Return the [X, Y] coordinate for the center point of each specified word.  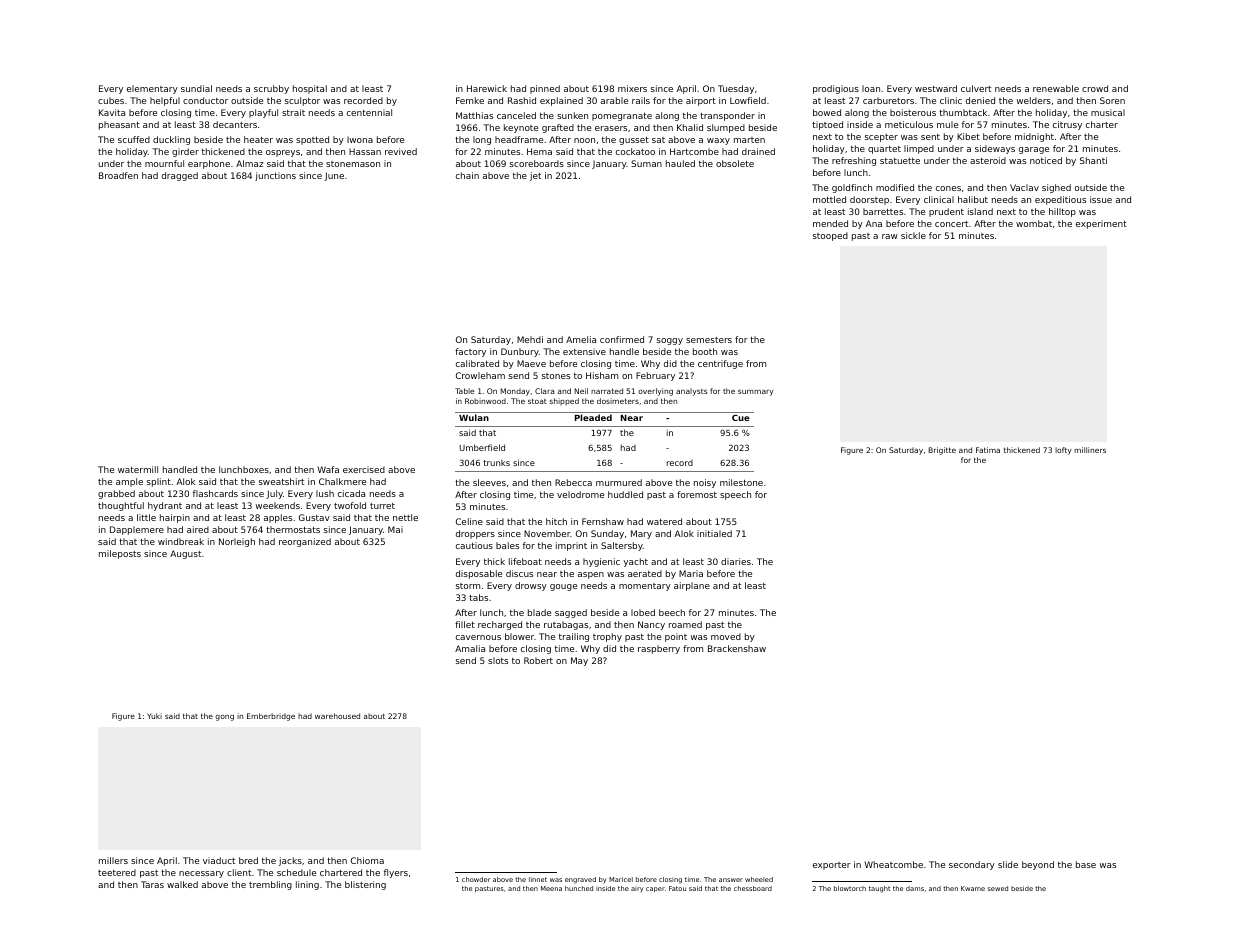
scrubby [271, 89]
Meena [551, 888]
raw [890, 236]
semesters [709, 340]
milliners [1090, 450]
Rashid [522, 100]
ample [129, 482]
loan [871, 88]
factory [470, 352]
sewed [997, 888]
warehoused [337, 716]
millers [113, 860]
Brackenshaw [737, 648]
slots [498, 660]
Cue [741, 417]
